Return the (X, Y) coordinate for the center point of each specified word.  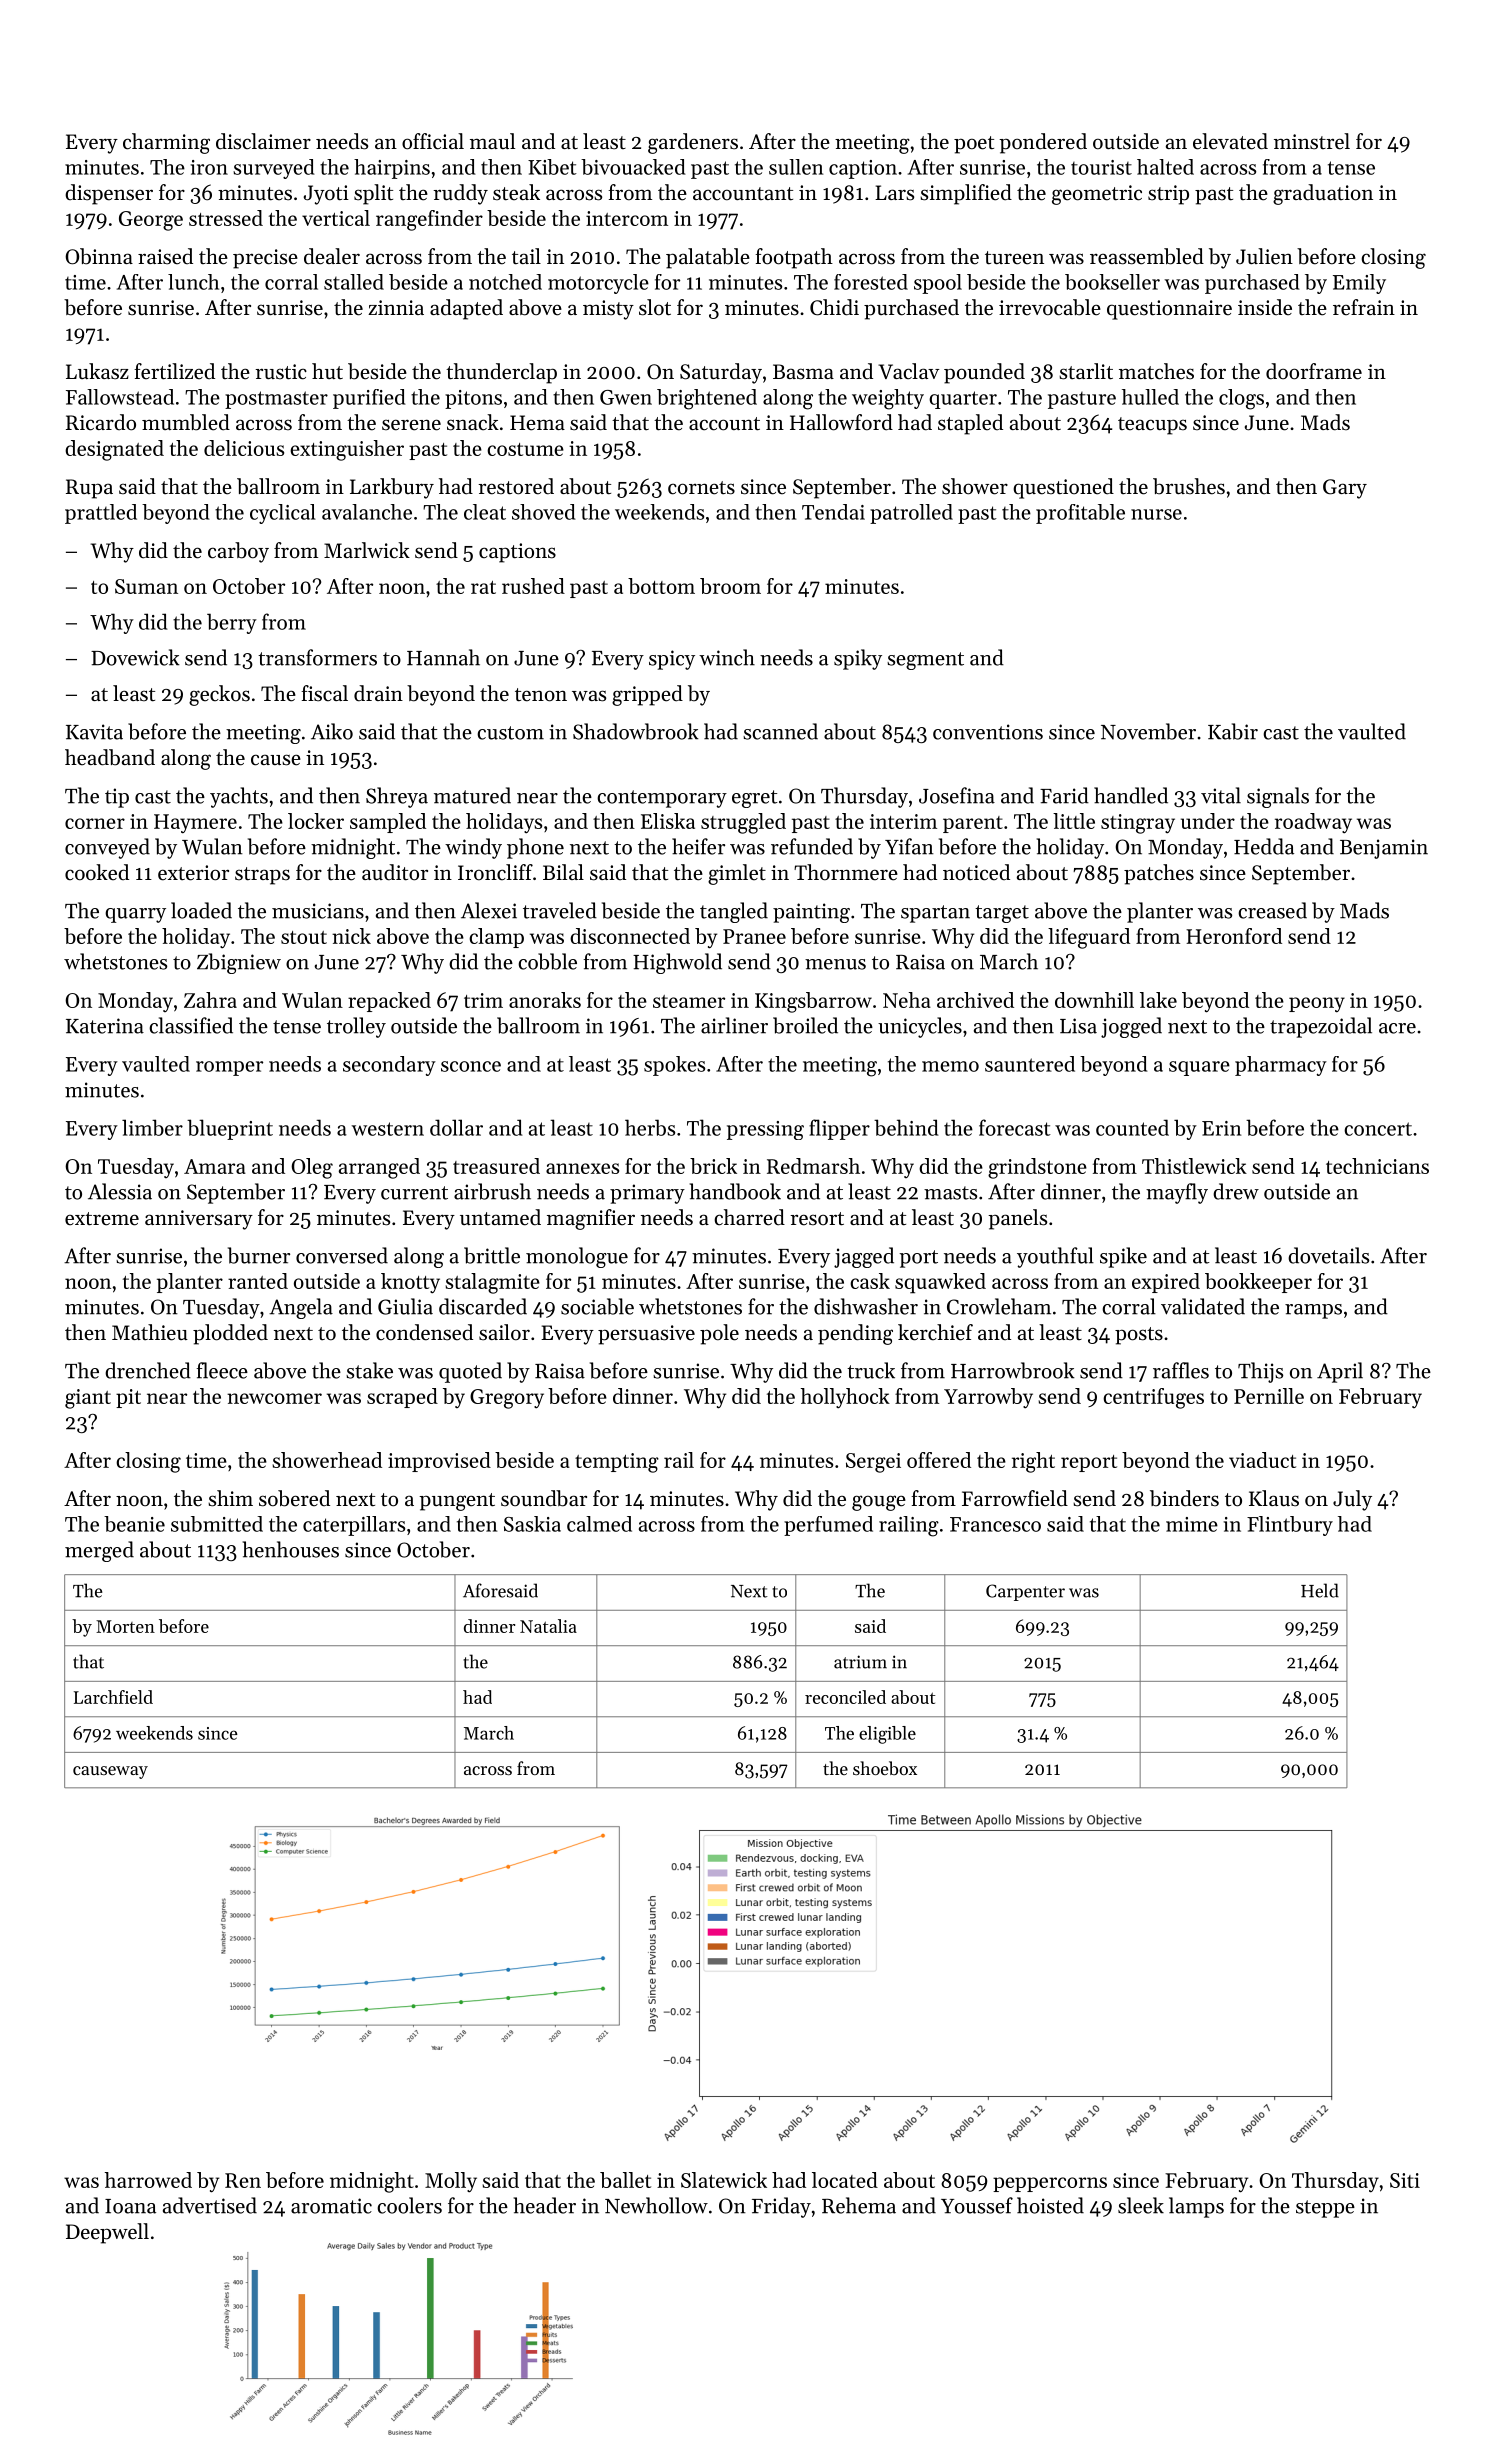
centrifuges (1153, 1398)
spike (1123, 1257)
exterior (193, 873)
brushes (1189, 486)
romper (229, 1068)
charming (166, 143)
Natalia (548, 1626)
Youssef (977, 2205)
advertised (210, 2205)
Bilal (563, 872)
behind (906, 1127)
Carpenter (1025, 1592)
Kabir (1233, 731)
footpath (794, 258)
